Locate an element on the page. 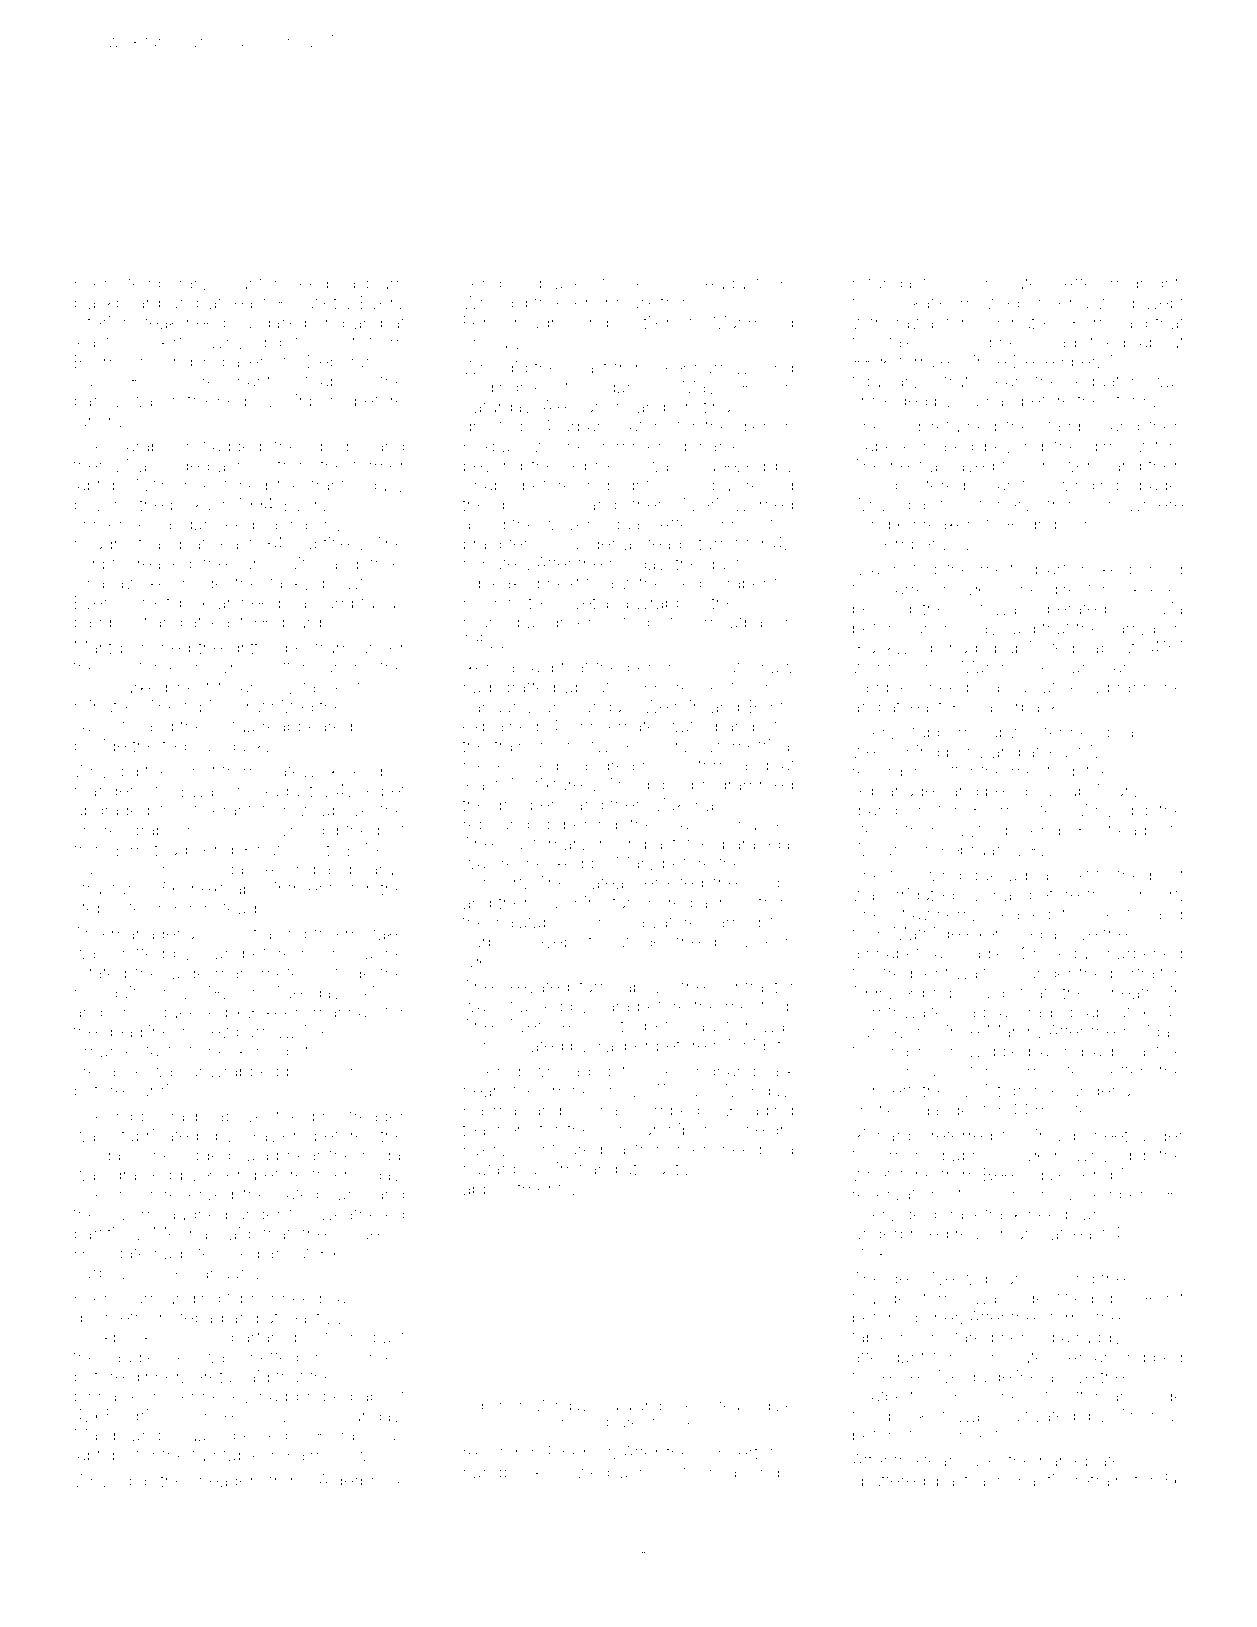 The image size is (1257, 1627). counter is located at coordinates (249, 284).
